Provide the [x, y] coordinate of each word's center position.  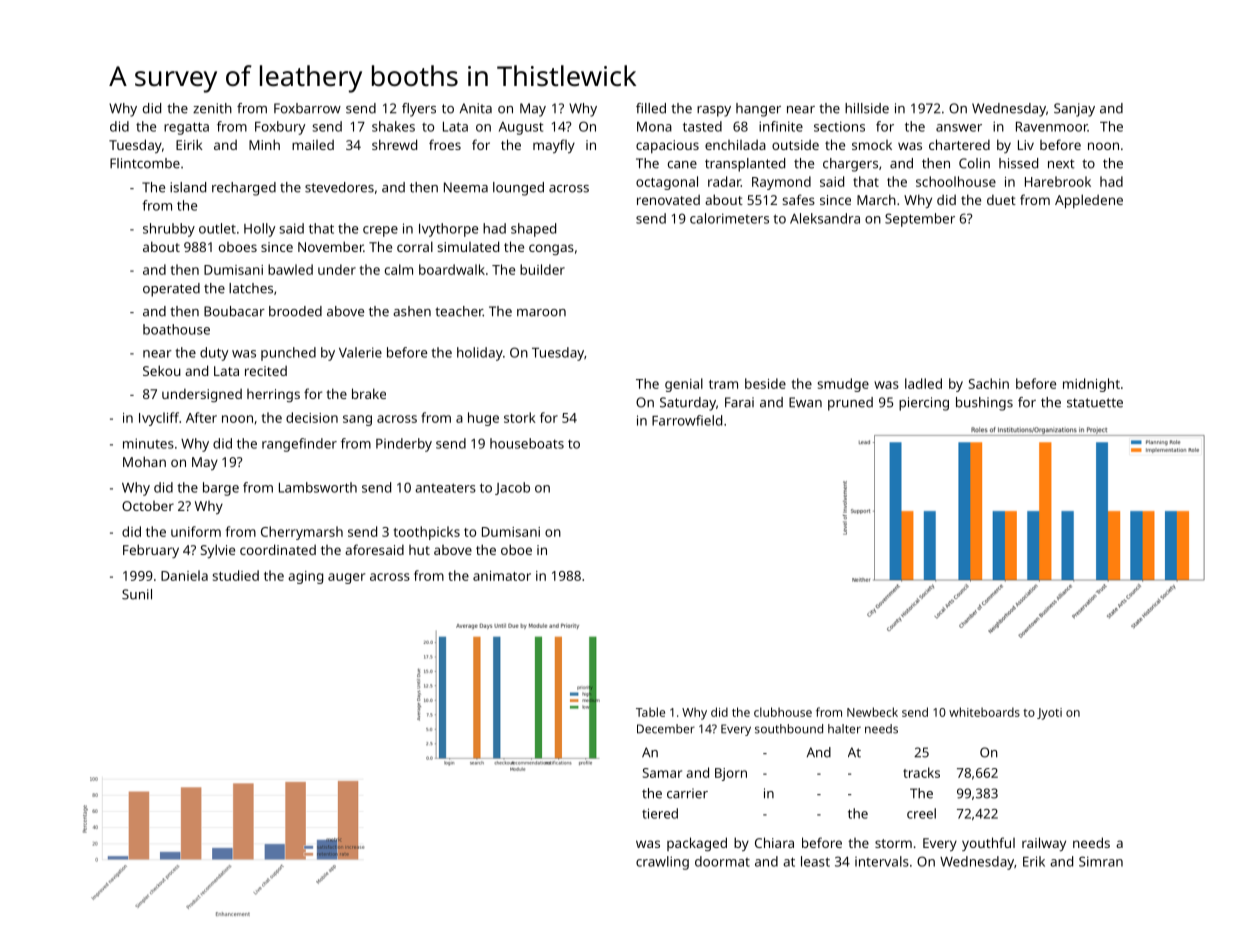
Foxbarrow [307, 108]
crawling [662, 863]
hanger [758, 110]
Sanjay [1074, 110]
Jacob [512, 488]
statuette [1095, 403]
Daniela [184, 575]
